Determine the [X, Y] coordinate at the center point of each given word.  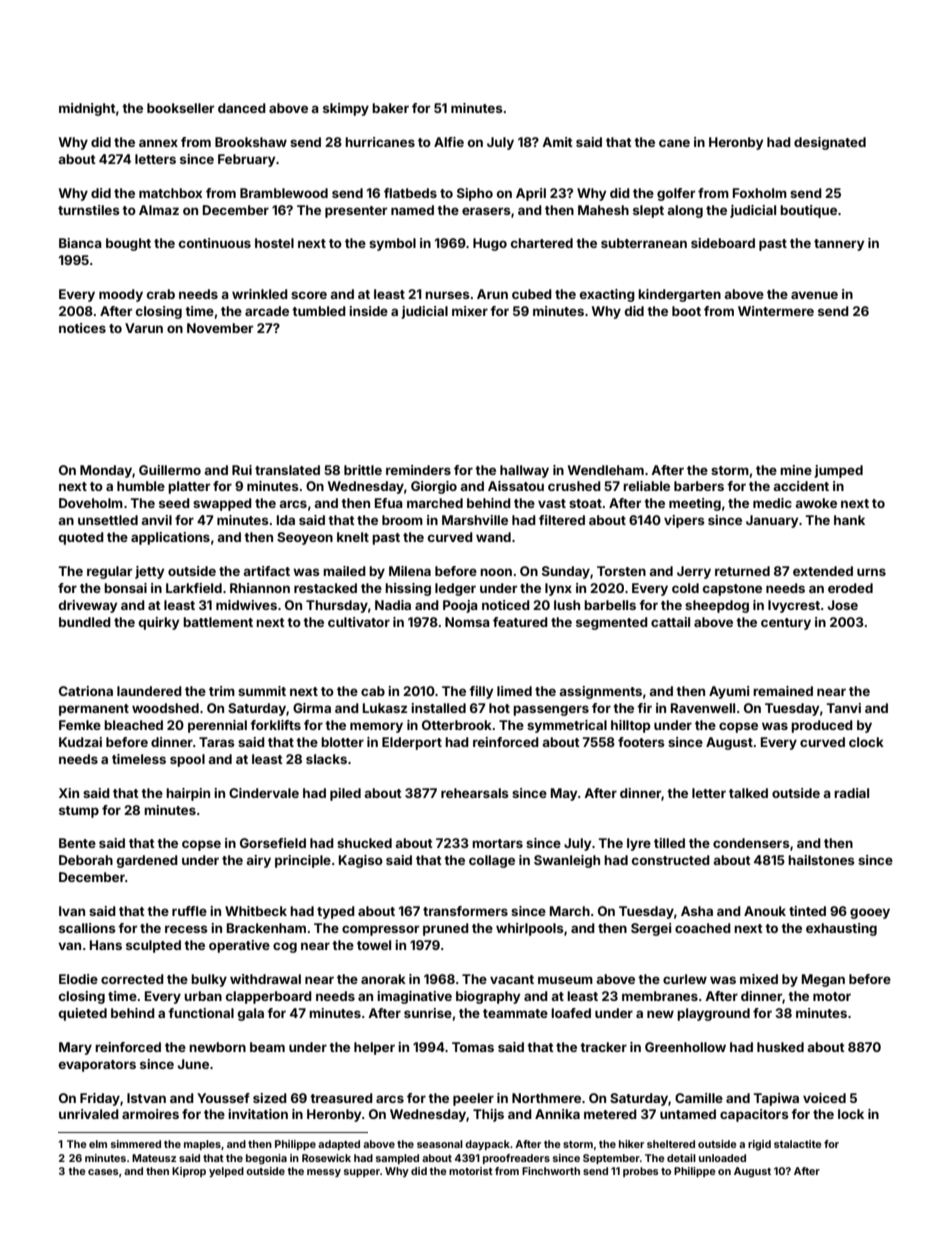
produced [822, 726]
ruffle [189, 911]
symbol [392, 244]
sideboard [723, 243]
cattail [670, 622]
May [564, 794]
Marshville [475, 520]
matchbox [170, 193]
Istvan [146, 1098]
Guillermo [170, 470]
